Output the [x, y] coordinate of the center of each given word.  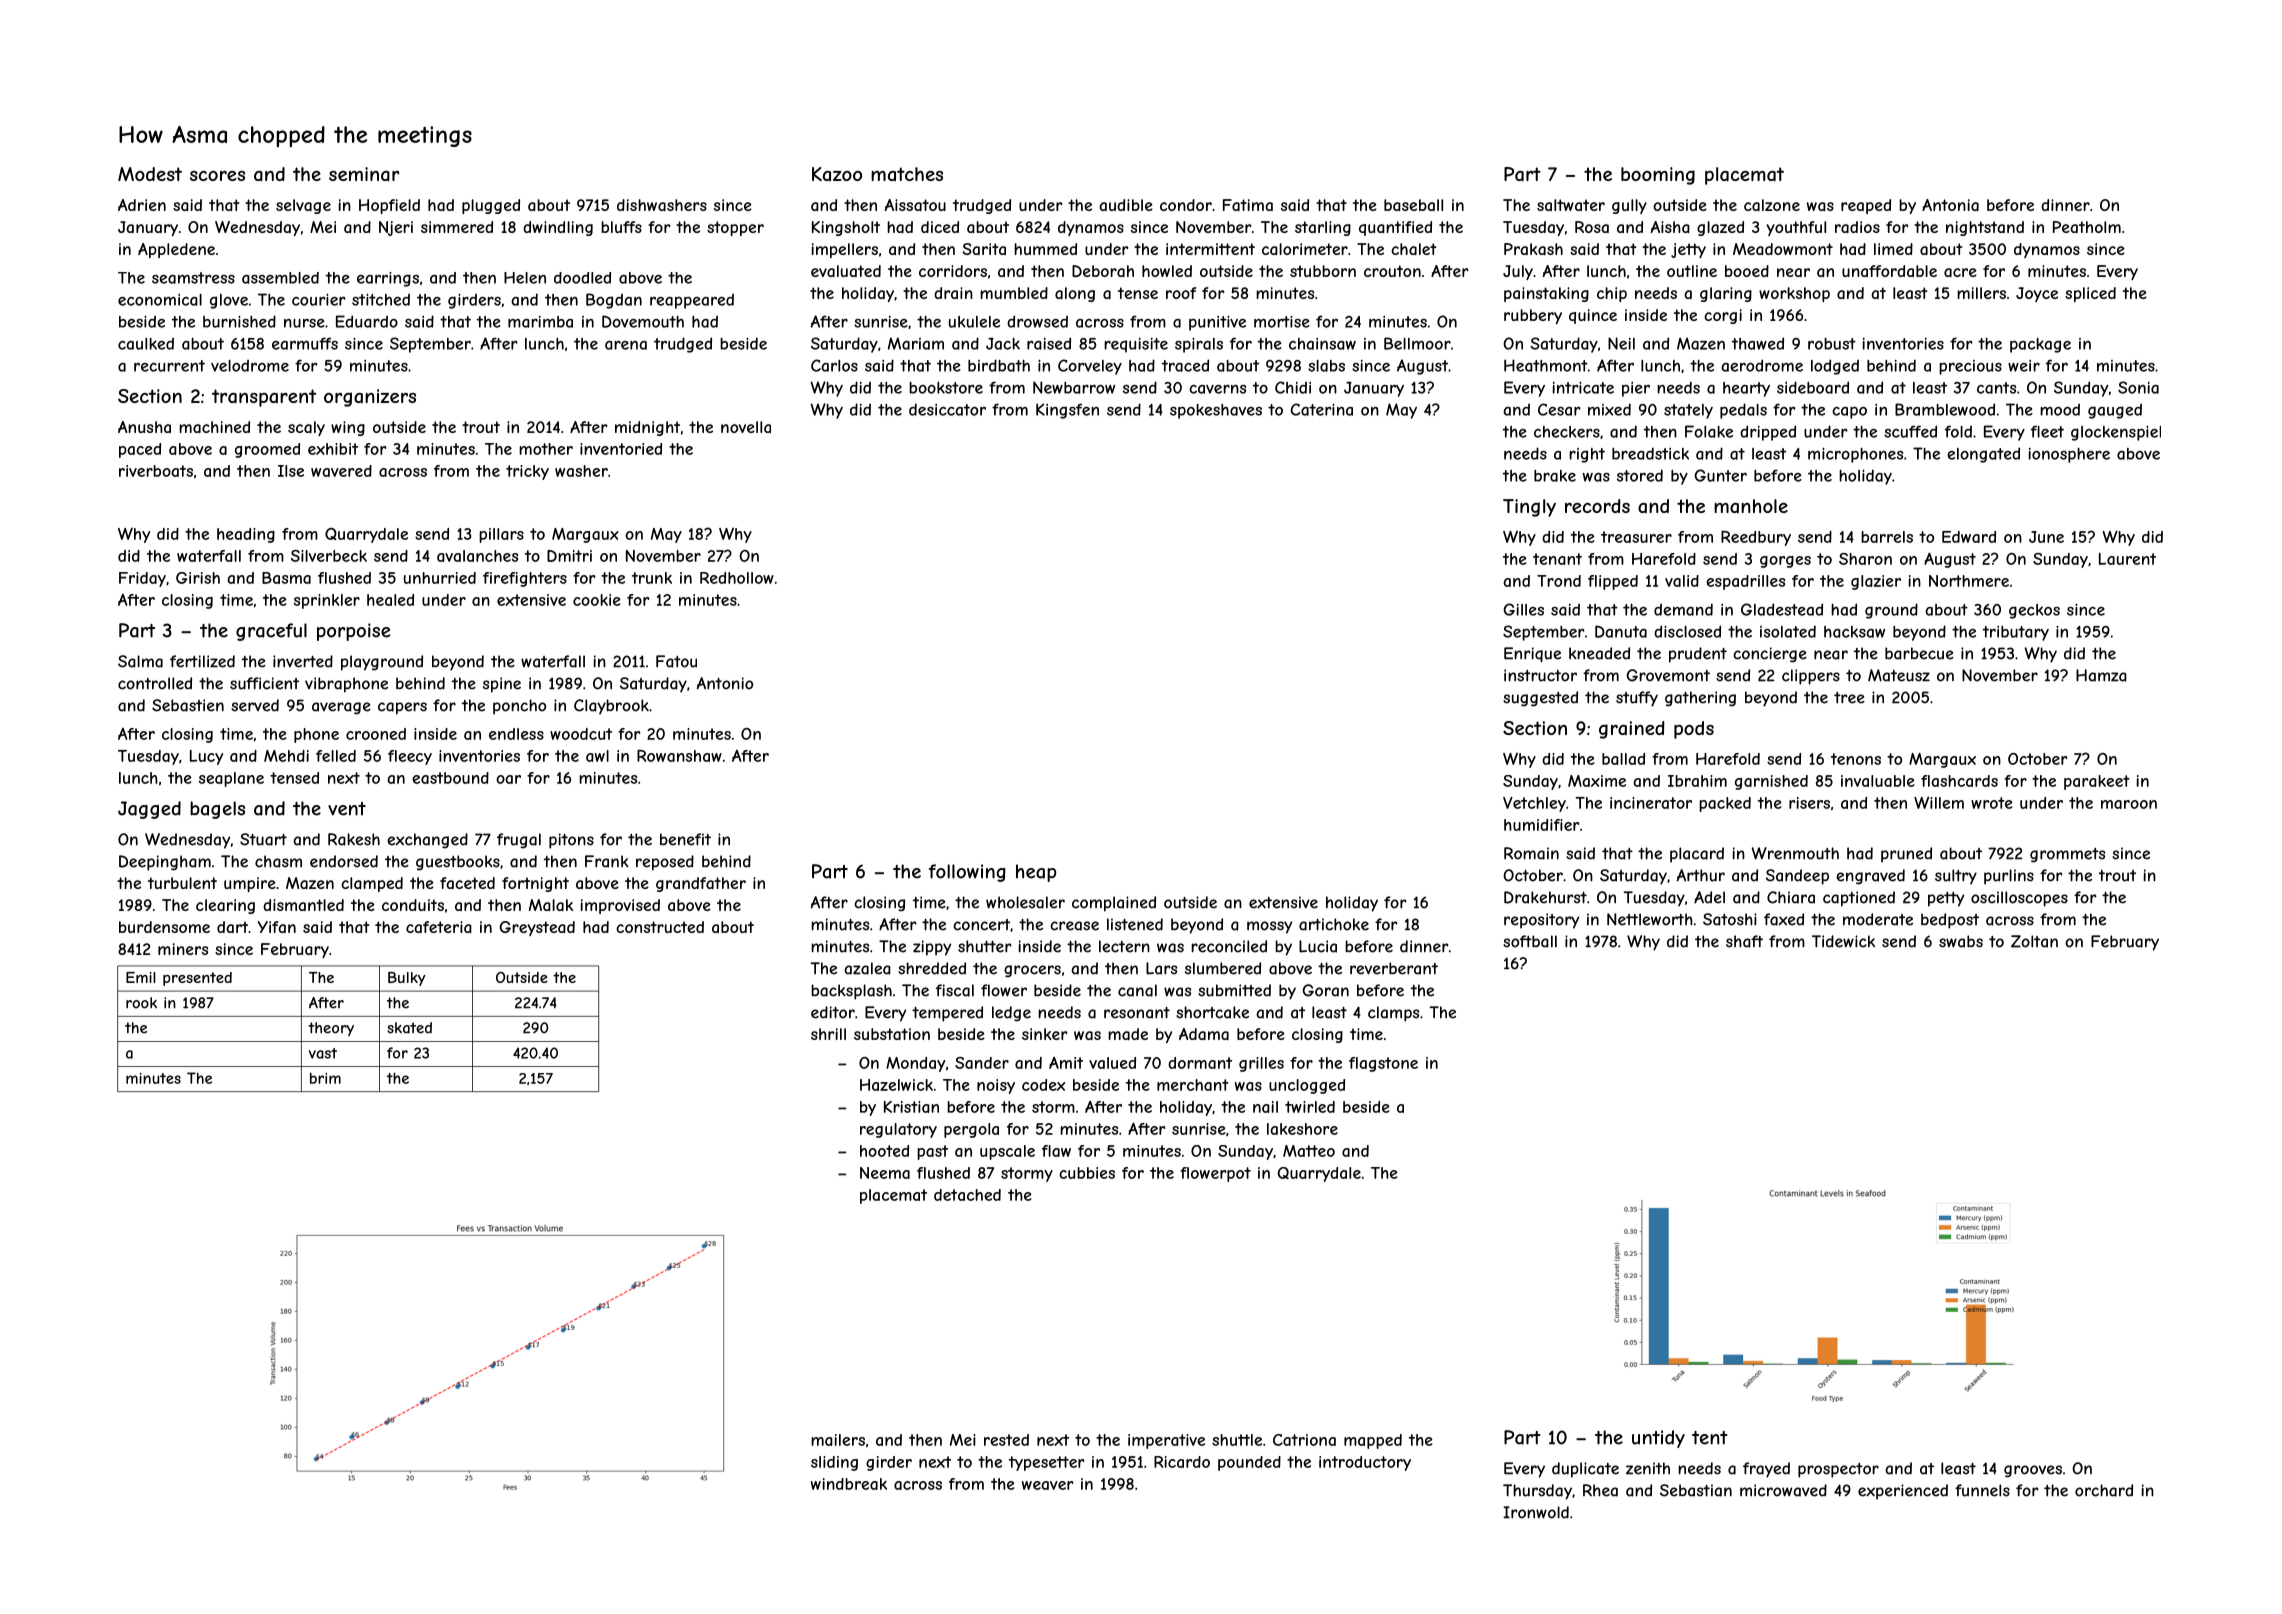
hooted [884, 1151]
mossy [1269, 927]
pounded [1249, 1463]
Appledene [176, 250]
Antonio [724, 683]
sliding [834, 1463]
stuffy [1637, 699]
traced [1185, 365]
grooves [2033, 1471]
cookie [597, 600]
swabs [1961, 941]
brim [325, 1078]
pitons [571, 841]
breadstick [1650, 453]
